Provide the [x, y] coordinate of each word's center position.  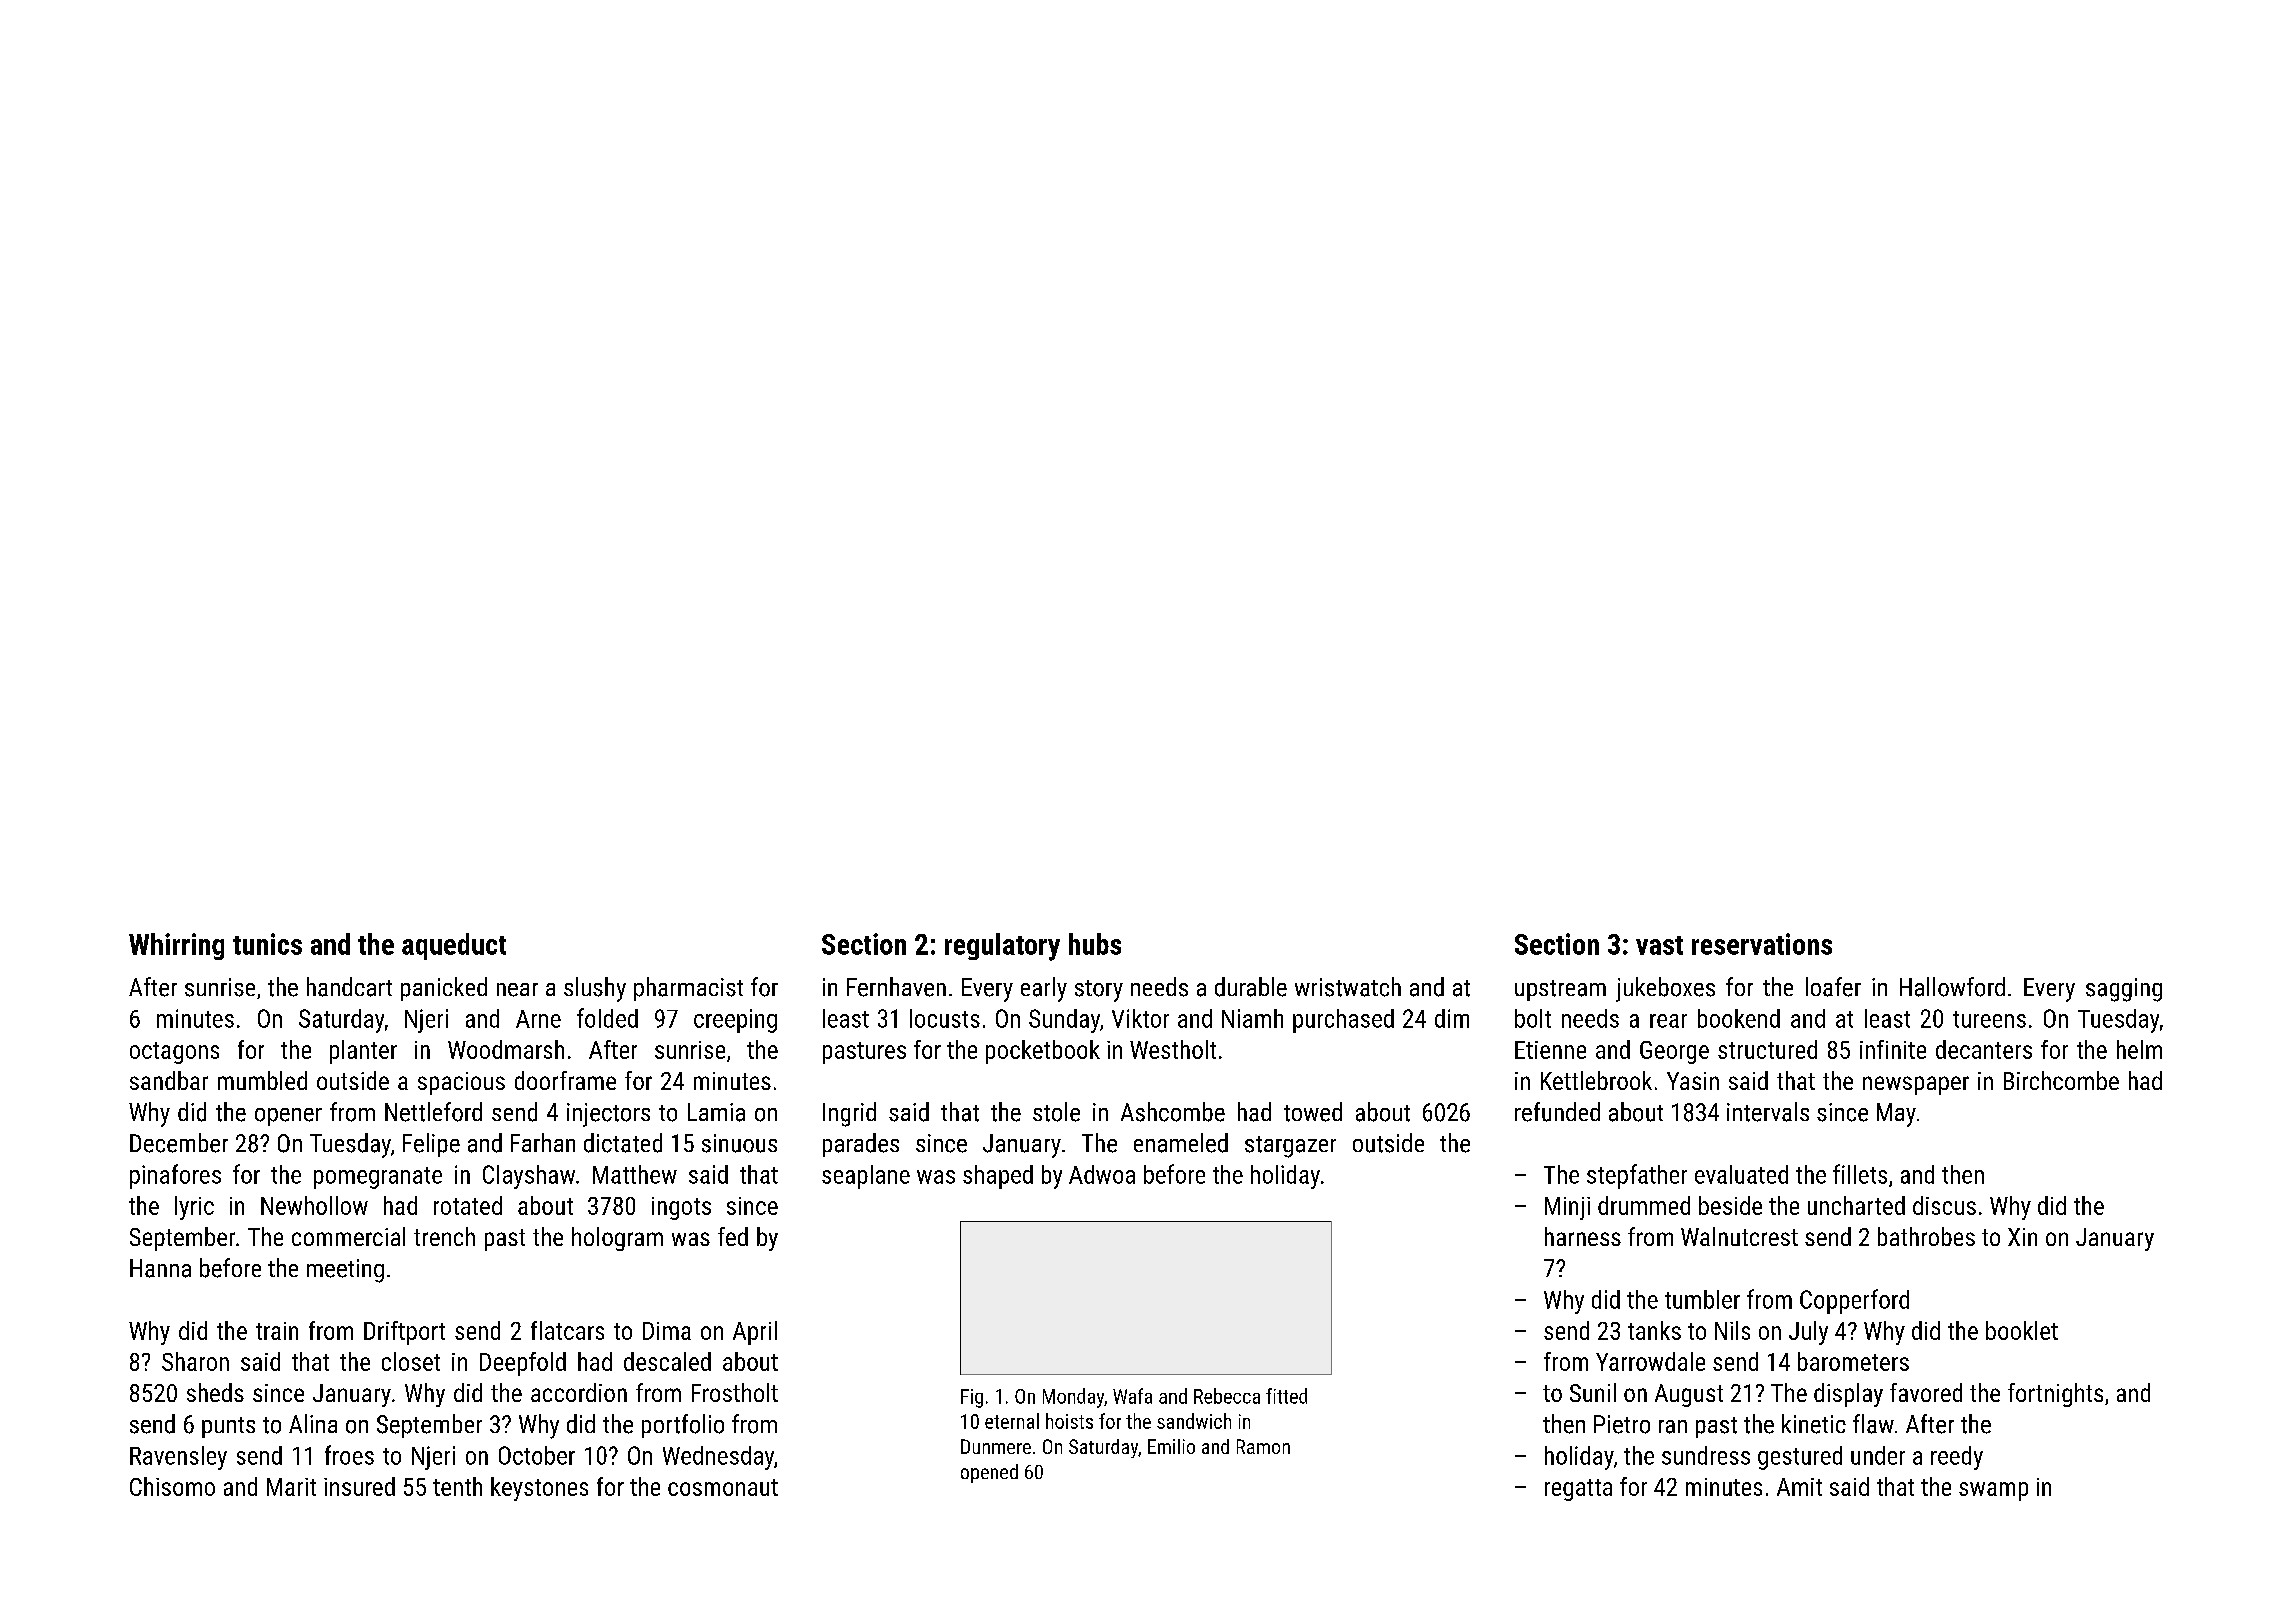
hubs [1095, 944]
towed [1313, 1112]
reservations [1762, 944]
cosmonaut [723, 1487]
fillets [1860, 1174]
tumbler [1702, 1299]
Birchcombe [2061, 1080]
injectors [608, 1115]
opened [989, 1473]
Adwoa [1102, 1174]
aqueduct [454, 946]
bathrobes [1926, 1236]
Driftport [404, 1333]
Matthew [635, 1174]
